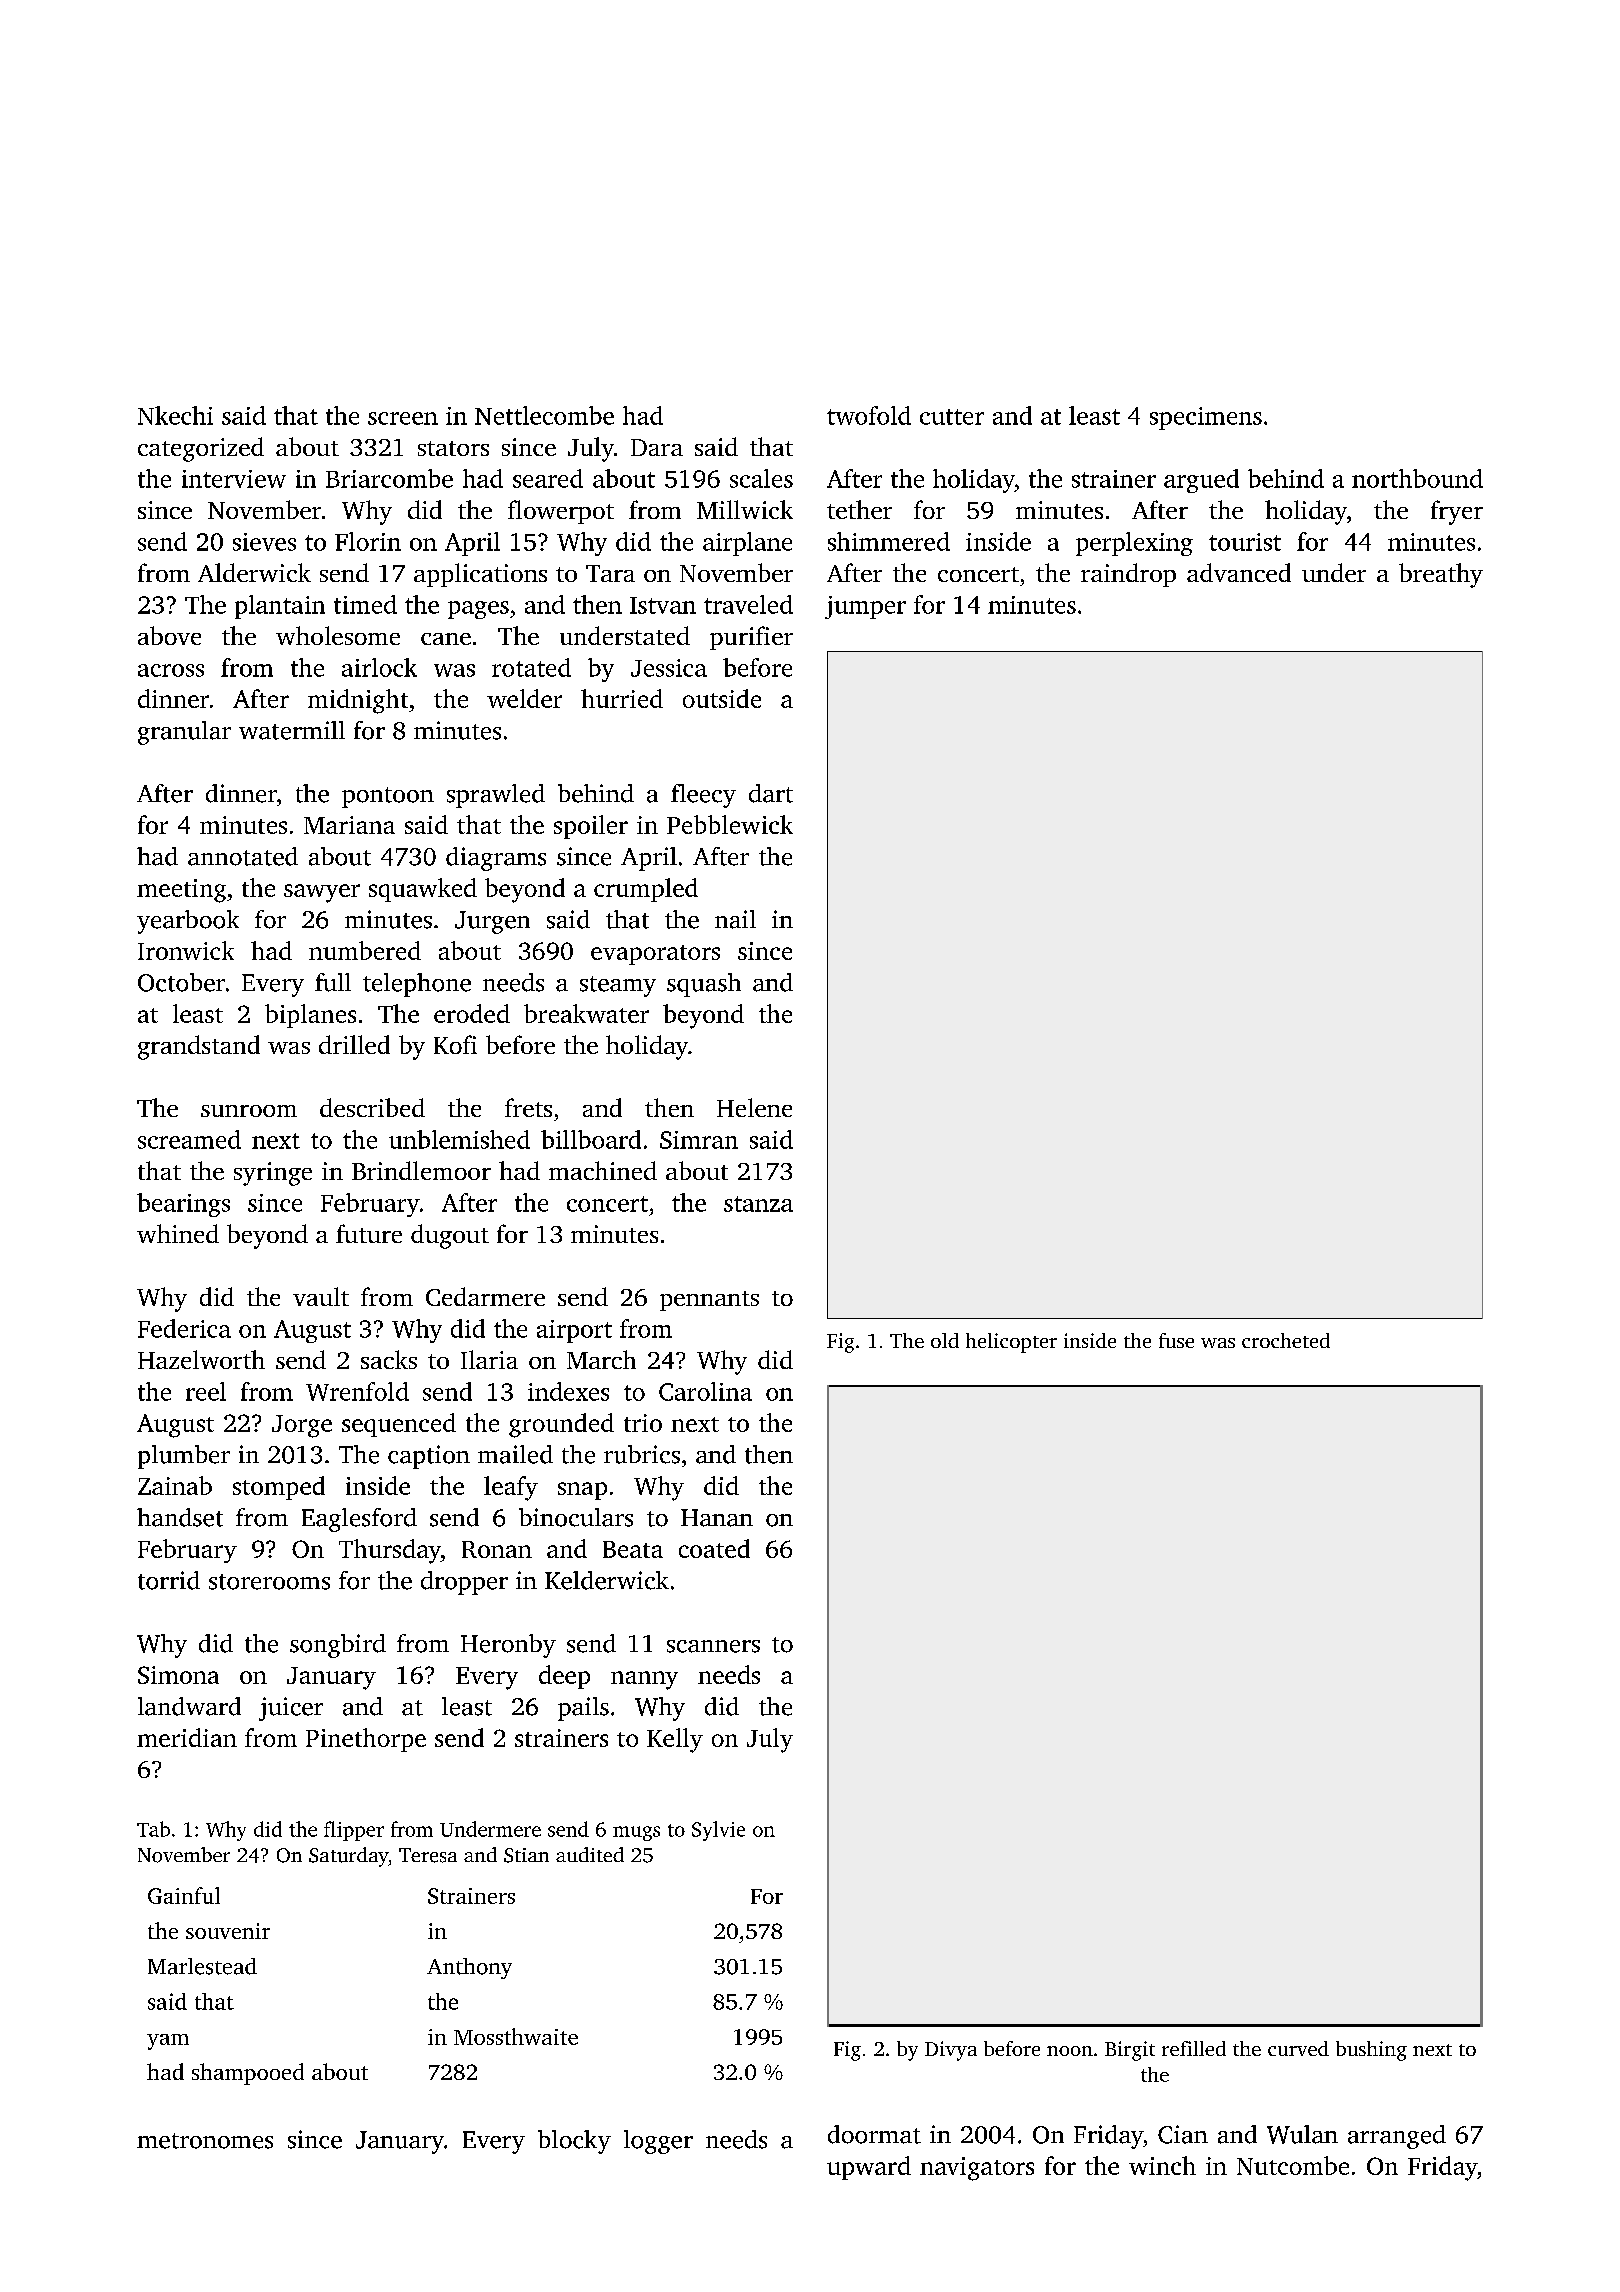  What do you see at coordinates (389, 1359) in the document?
I see `sacks` at bounding box center [389, 1359].
